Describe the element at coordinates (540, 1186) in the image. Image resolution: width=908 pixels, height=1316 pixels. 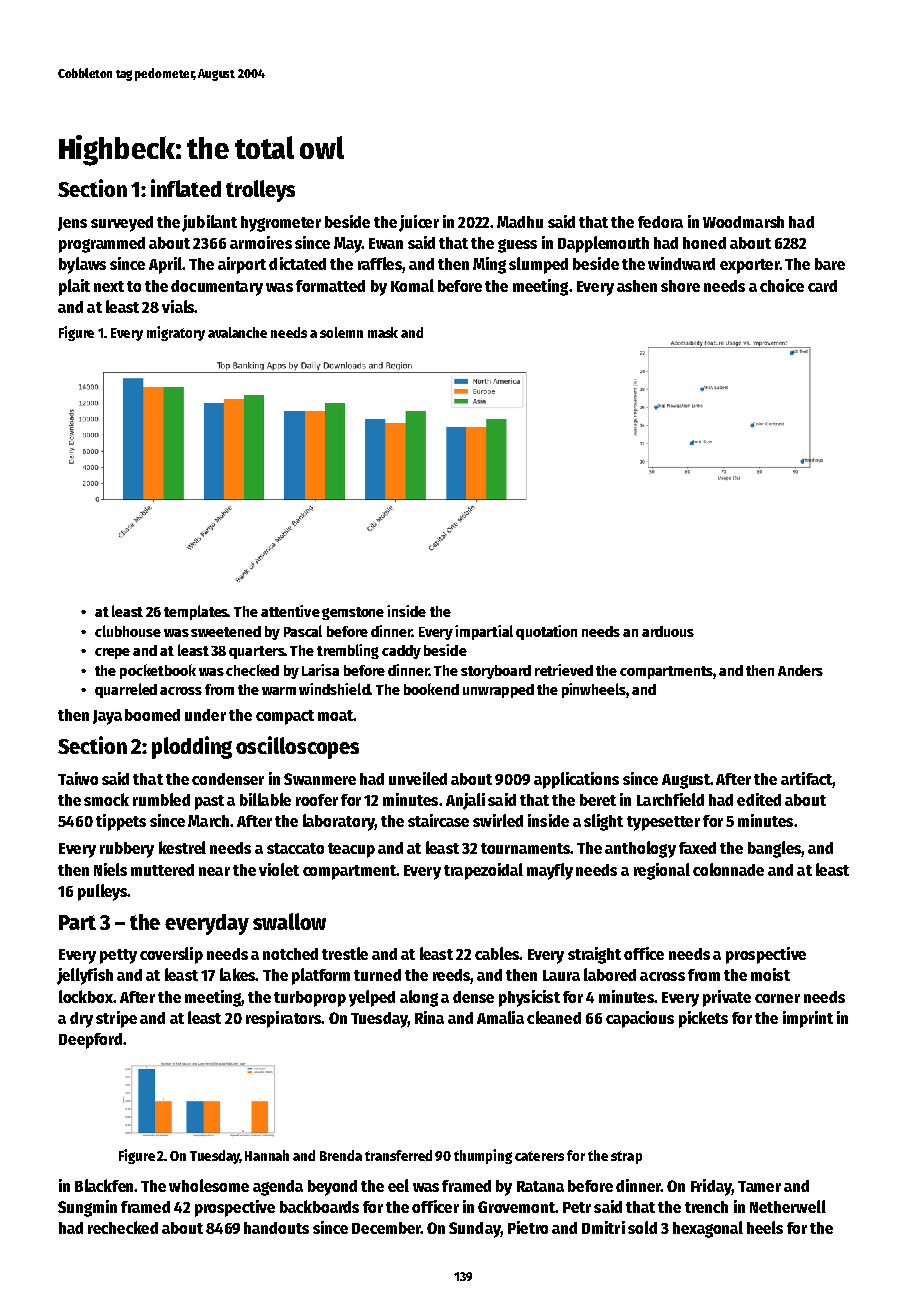
I see `Ratana` at that location.
